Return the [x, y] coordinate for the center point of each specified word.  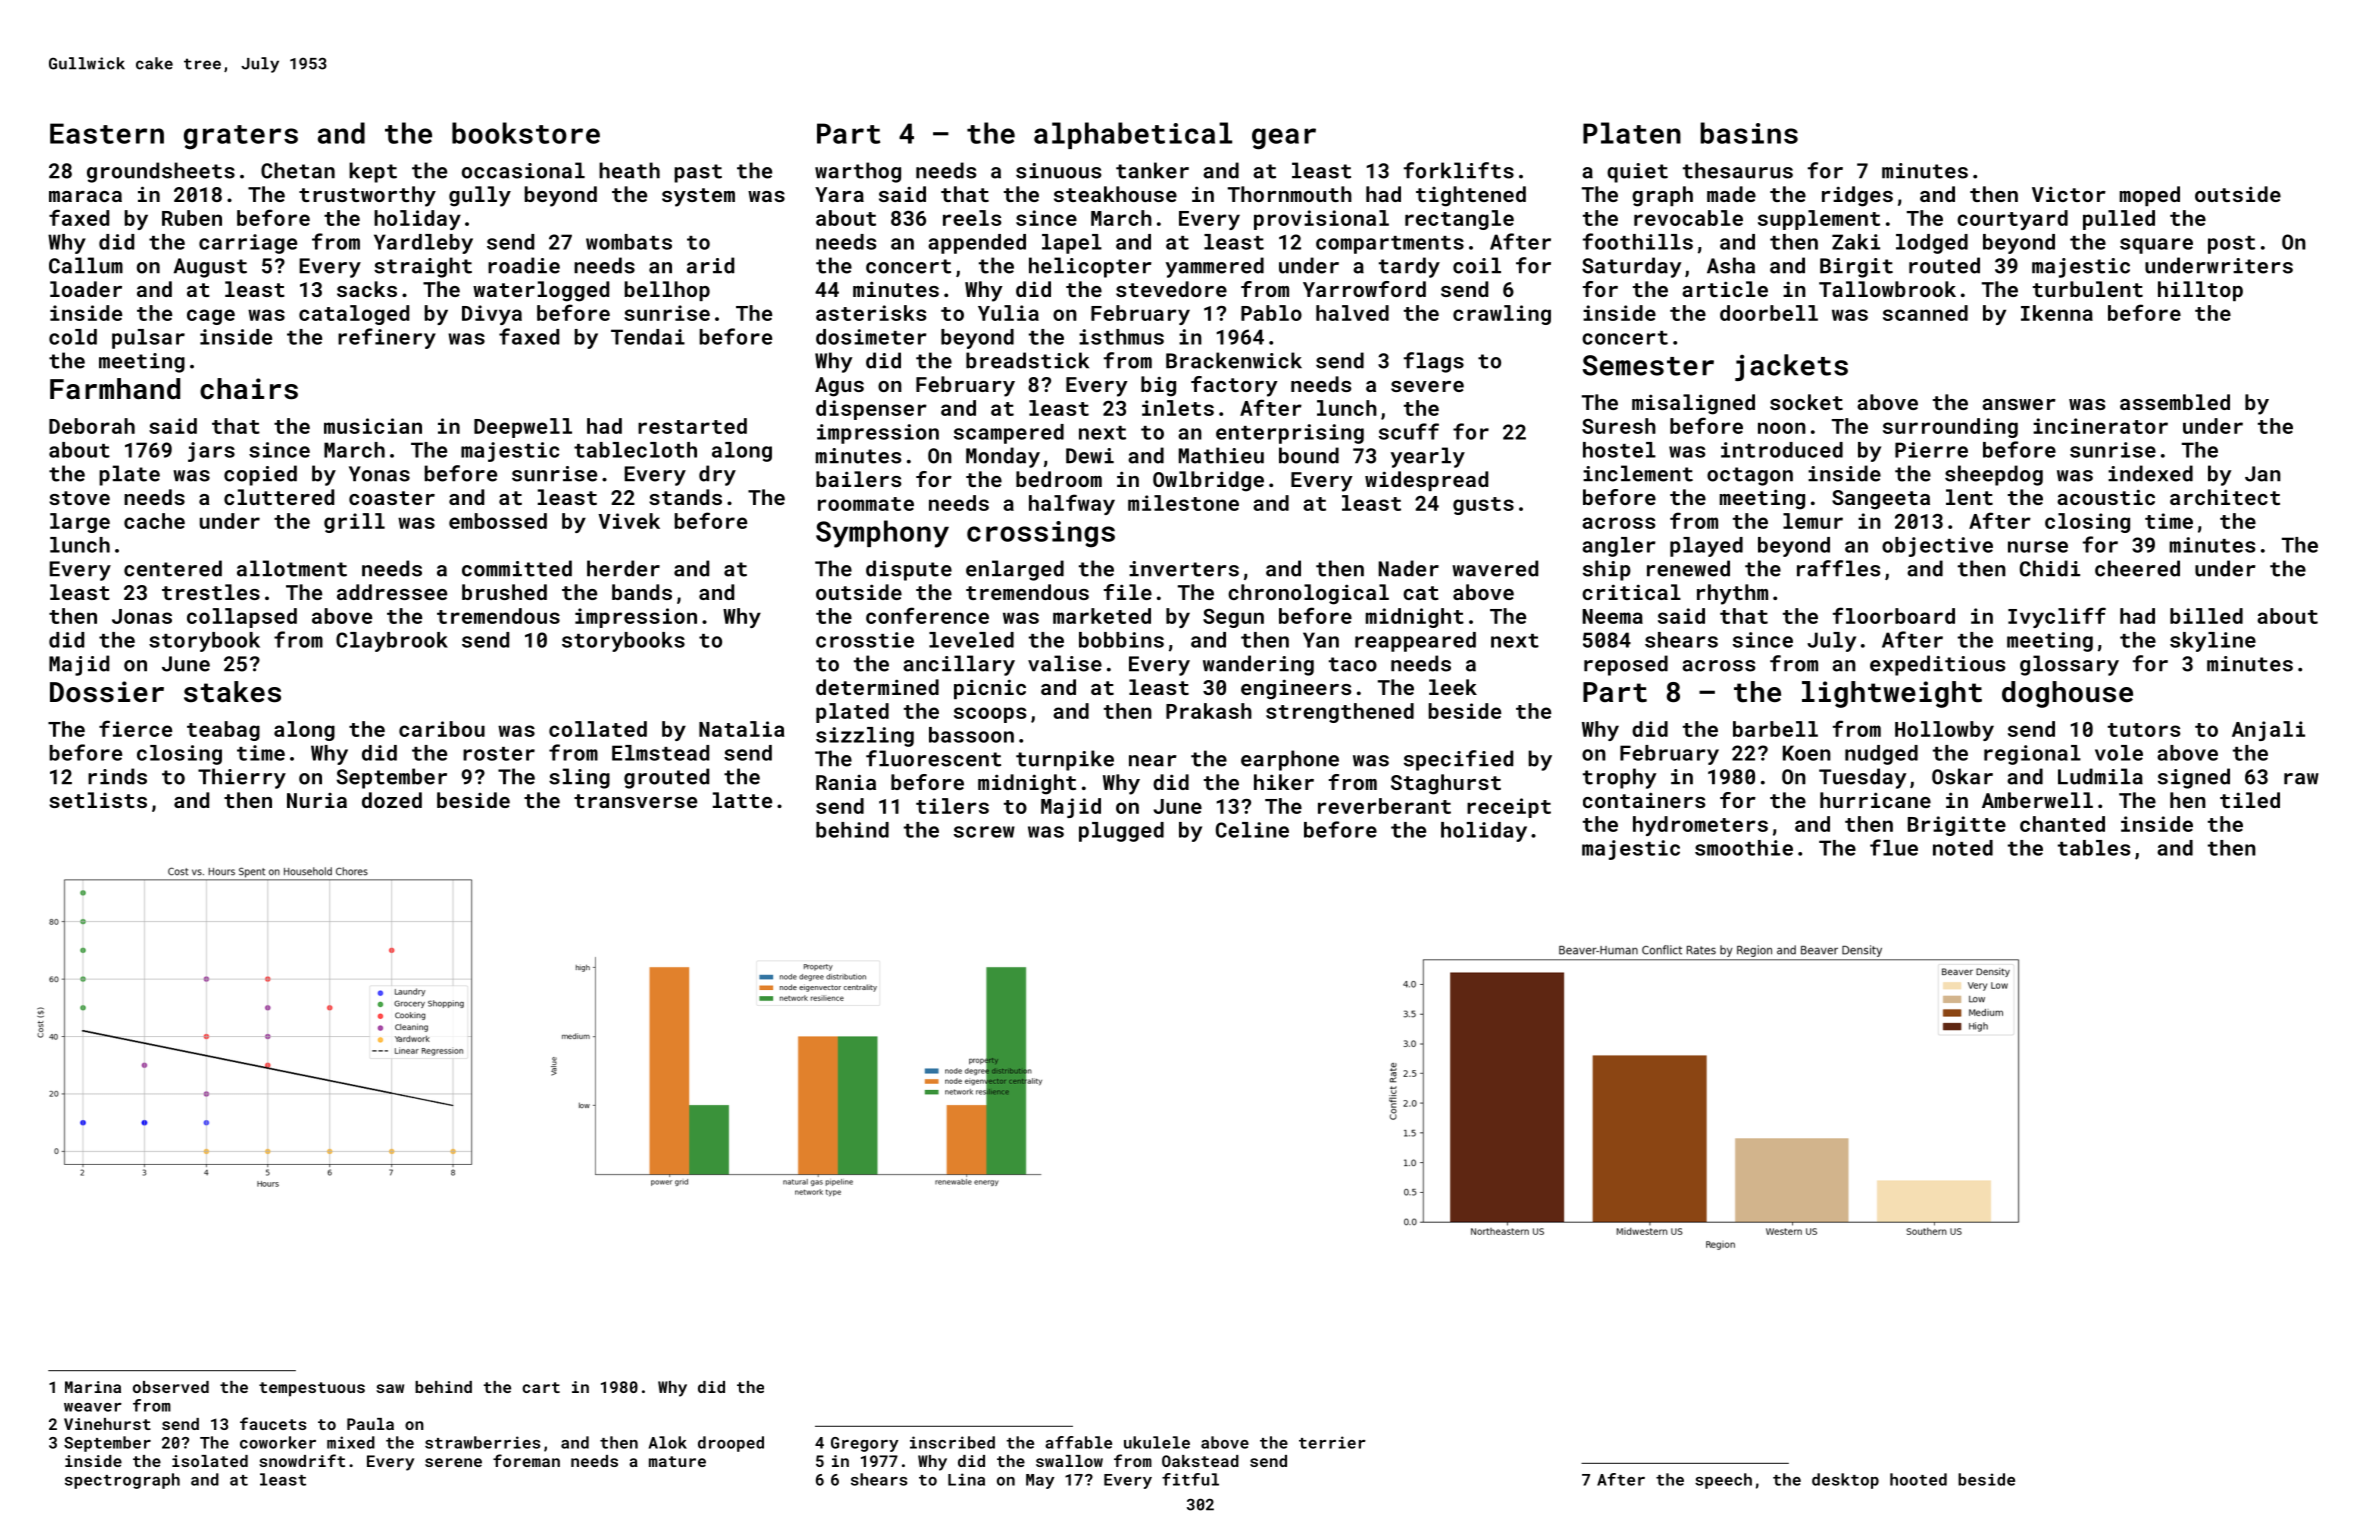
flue [1894, 847]
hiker [1284, 782]
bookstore [526, 133]
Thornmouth [1290, 194]
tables [2094, 848]
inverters [1184, 569]
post [2231, 245]
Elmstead [660, 753]
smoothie [1744, 848]
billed [2206, 616]
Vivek [629, 521]
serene [453, 1462]
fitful [1190, 1479]
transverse [635, 801]
